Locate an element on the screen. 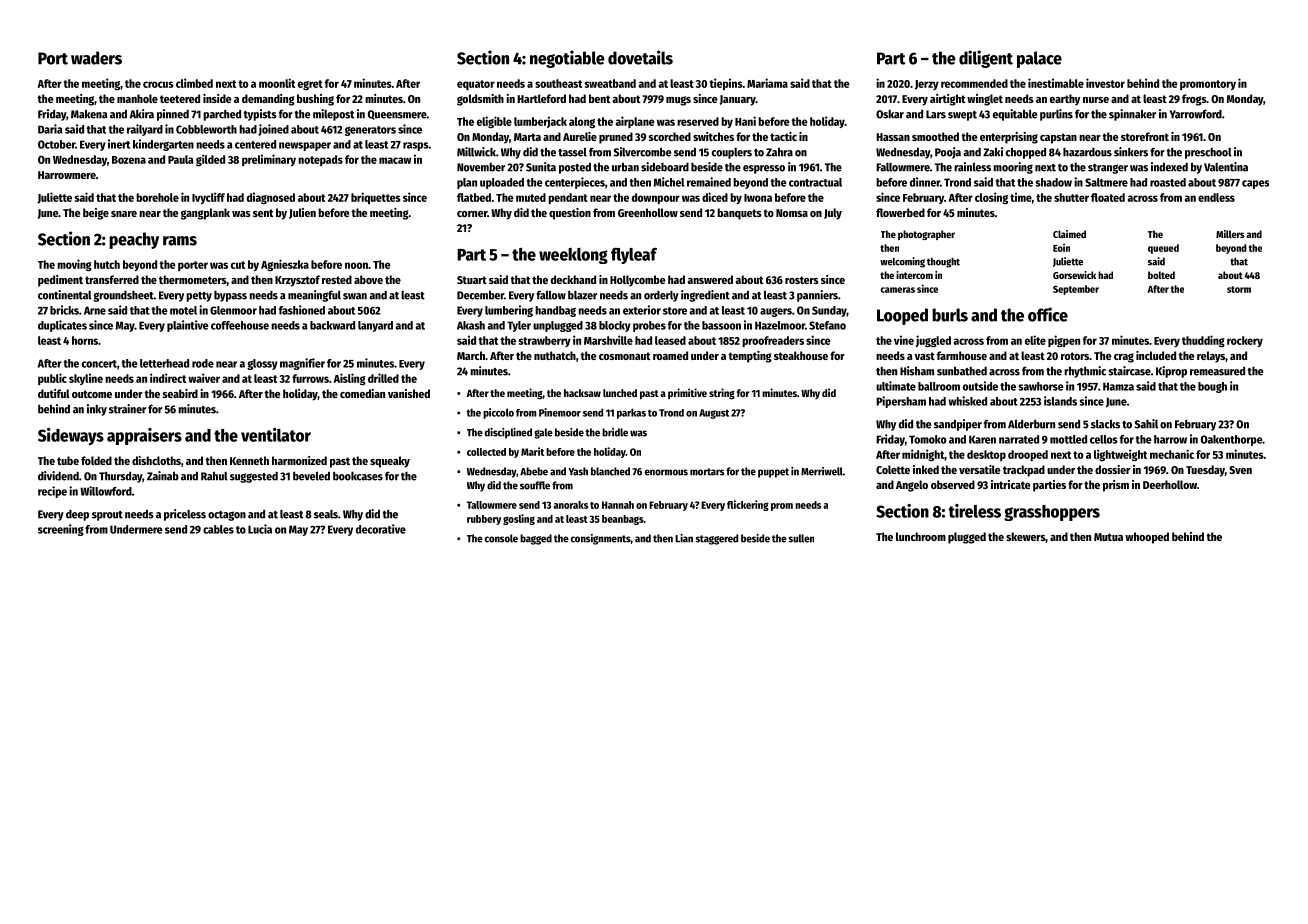  console is located at coordinates (501, 538).
